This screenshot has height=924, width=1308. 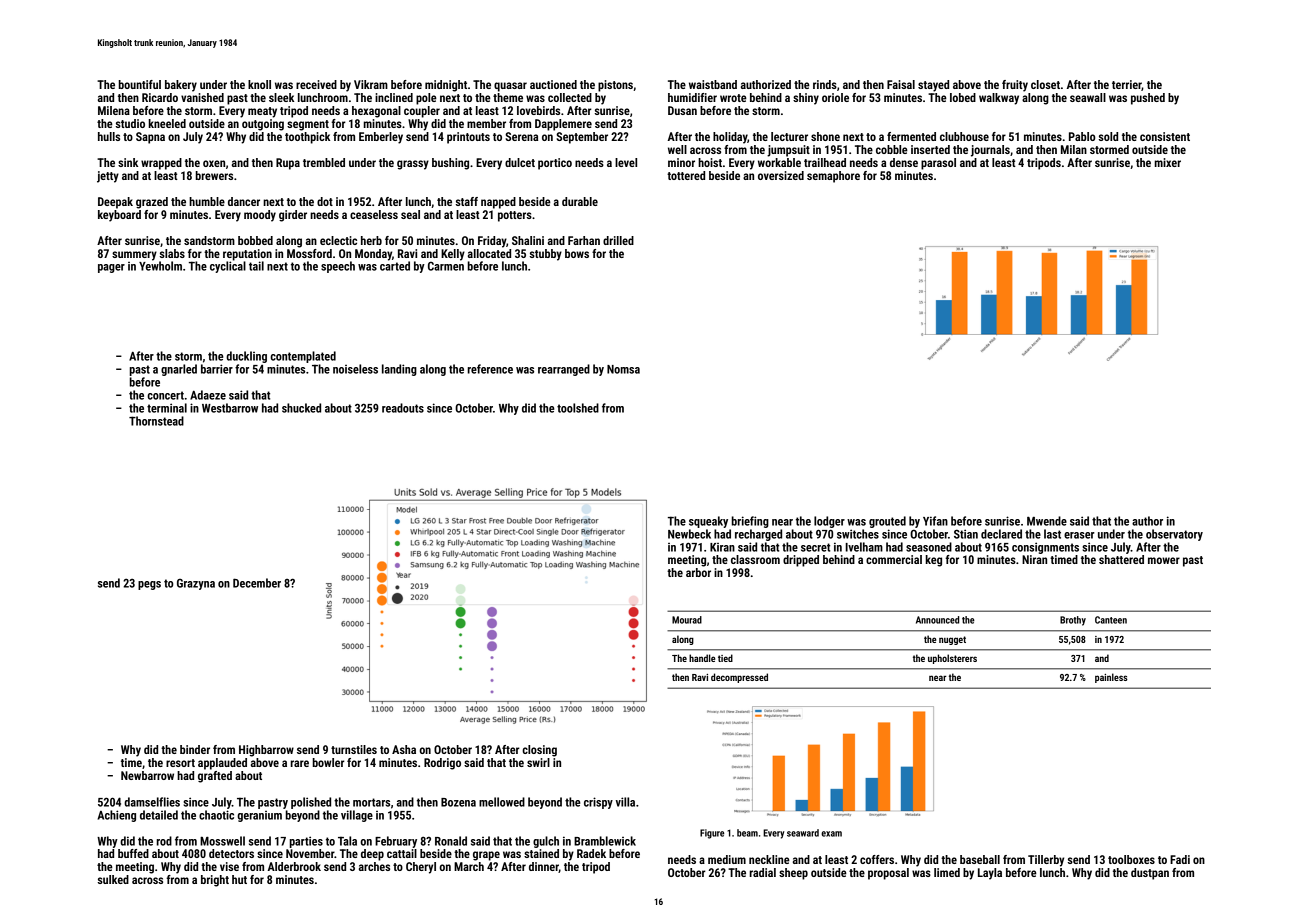 What do you see at coordinates (833, 177) in the screenshot?
I see `semaphore` at bounding box center [833, 177].
